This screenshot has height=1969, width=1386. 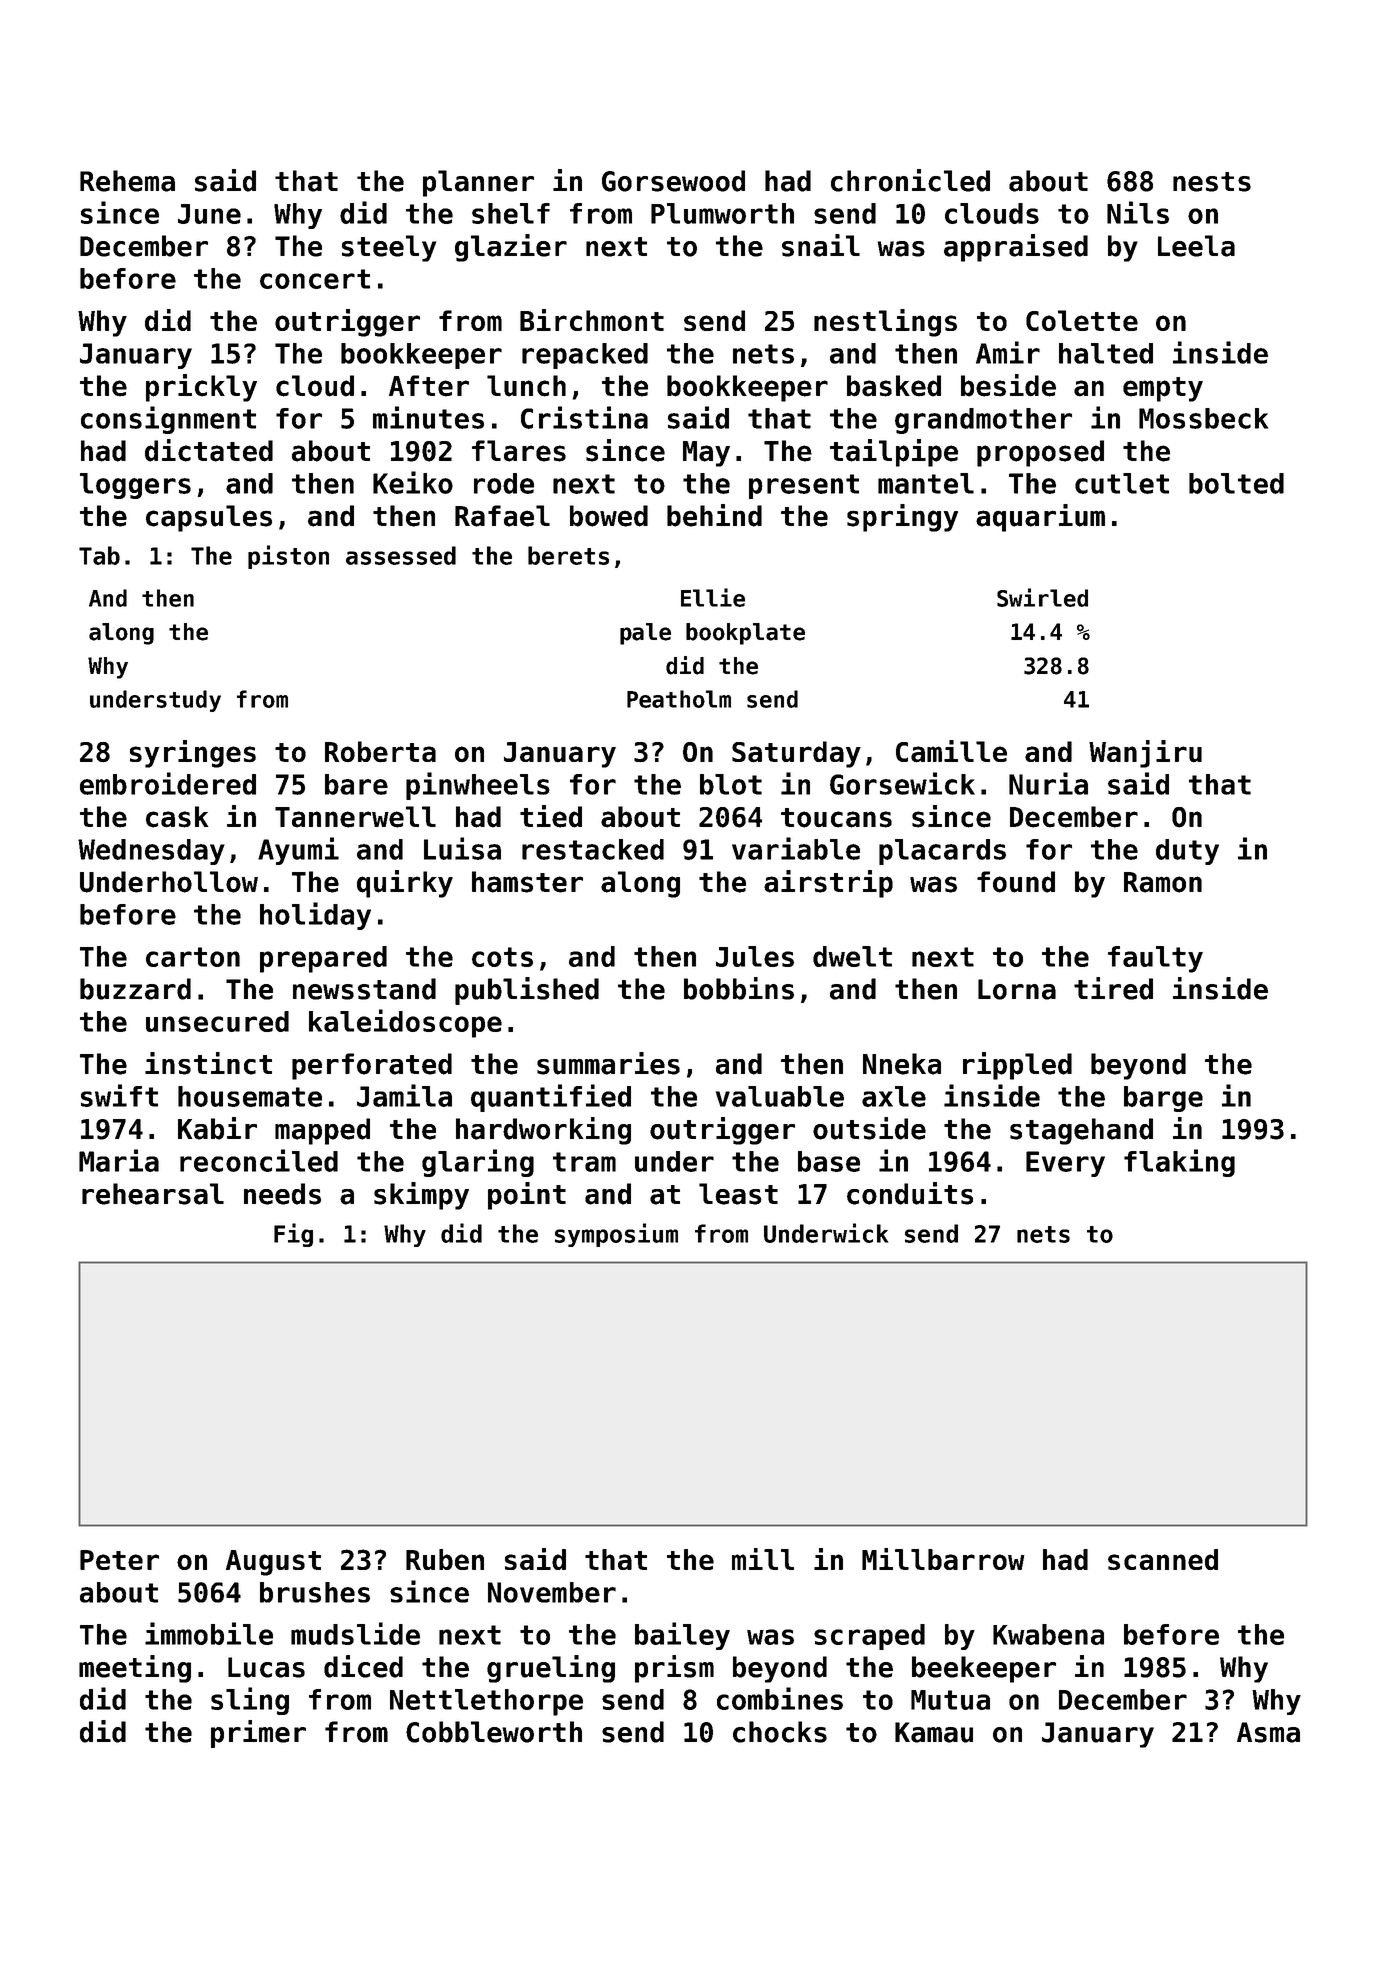 What do you see at coordinates (364, 989) in the screenshot?
I see `newsstand` at bounding box center [364, 989].
